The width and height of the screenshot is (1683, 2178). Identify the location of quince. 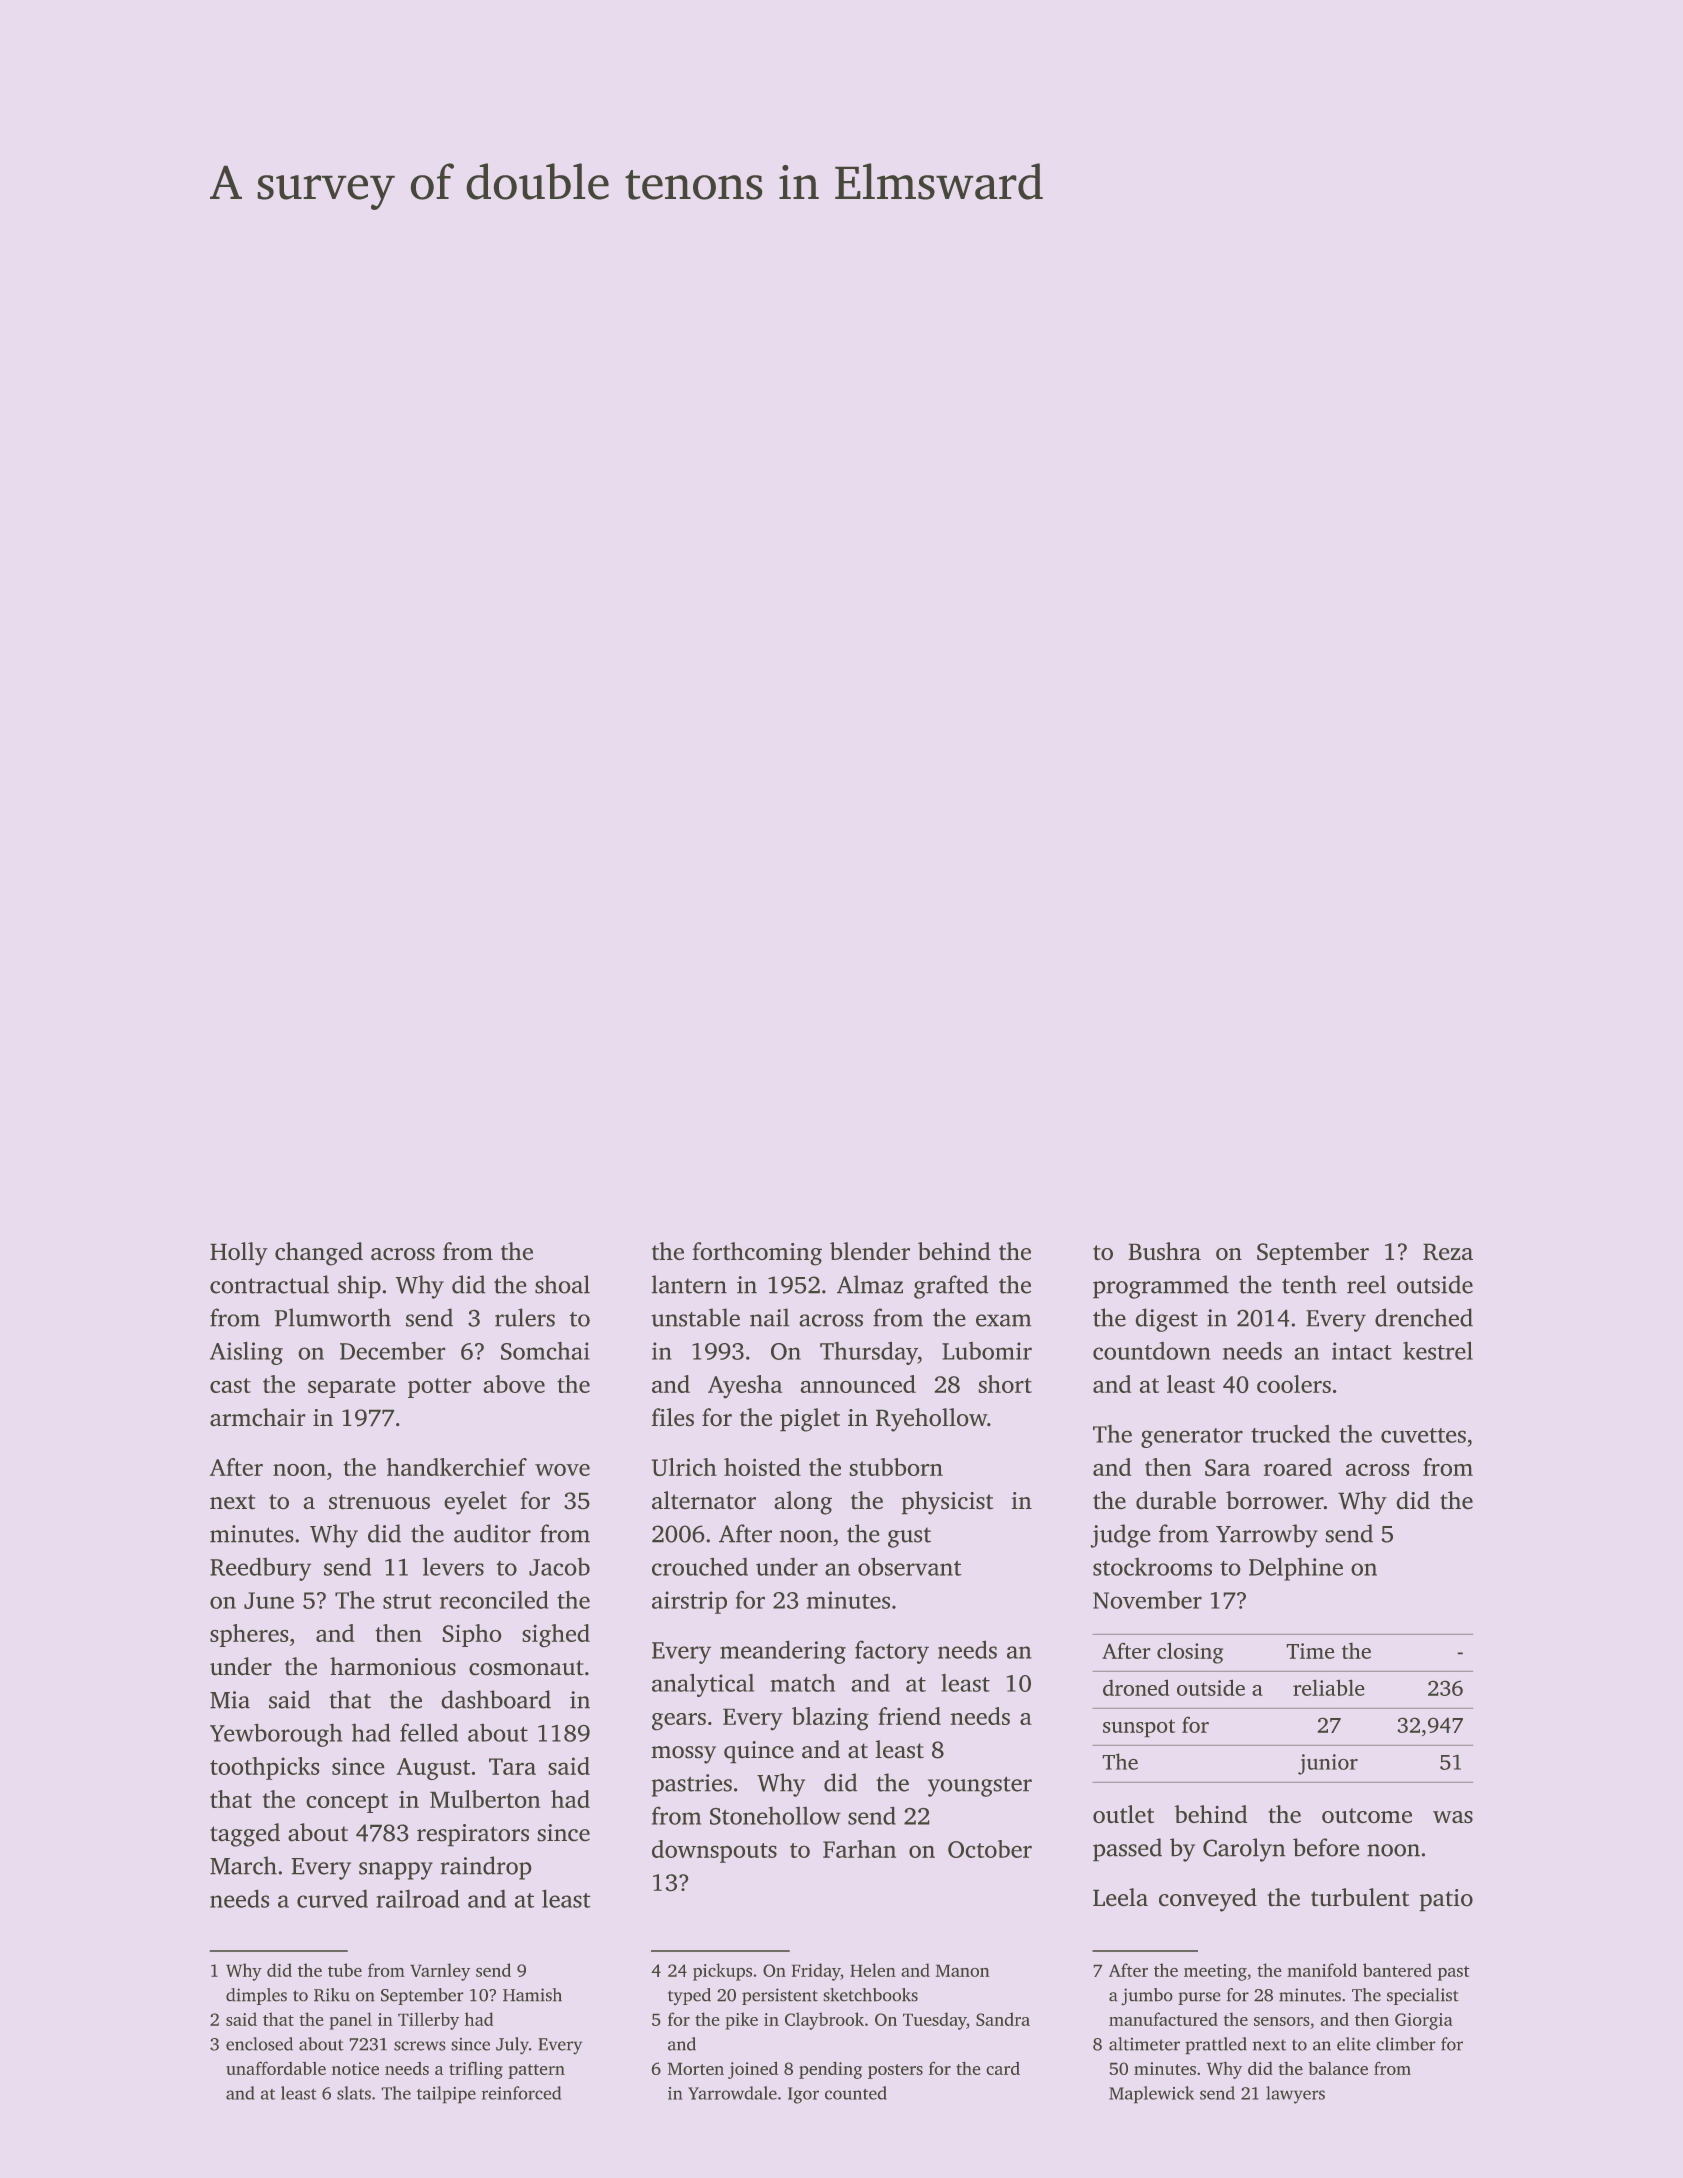
(759, 1752).
